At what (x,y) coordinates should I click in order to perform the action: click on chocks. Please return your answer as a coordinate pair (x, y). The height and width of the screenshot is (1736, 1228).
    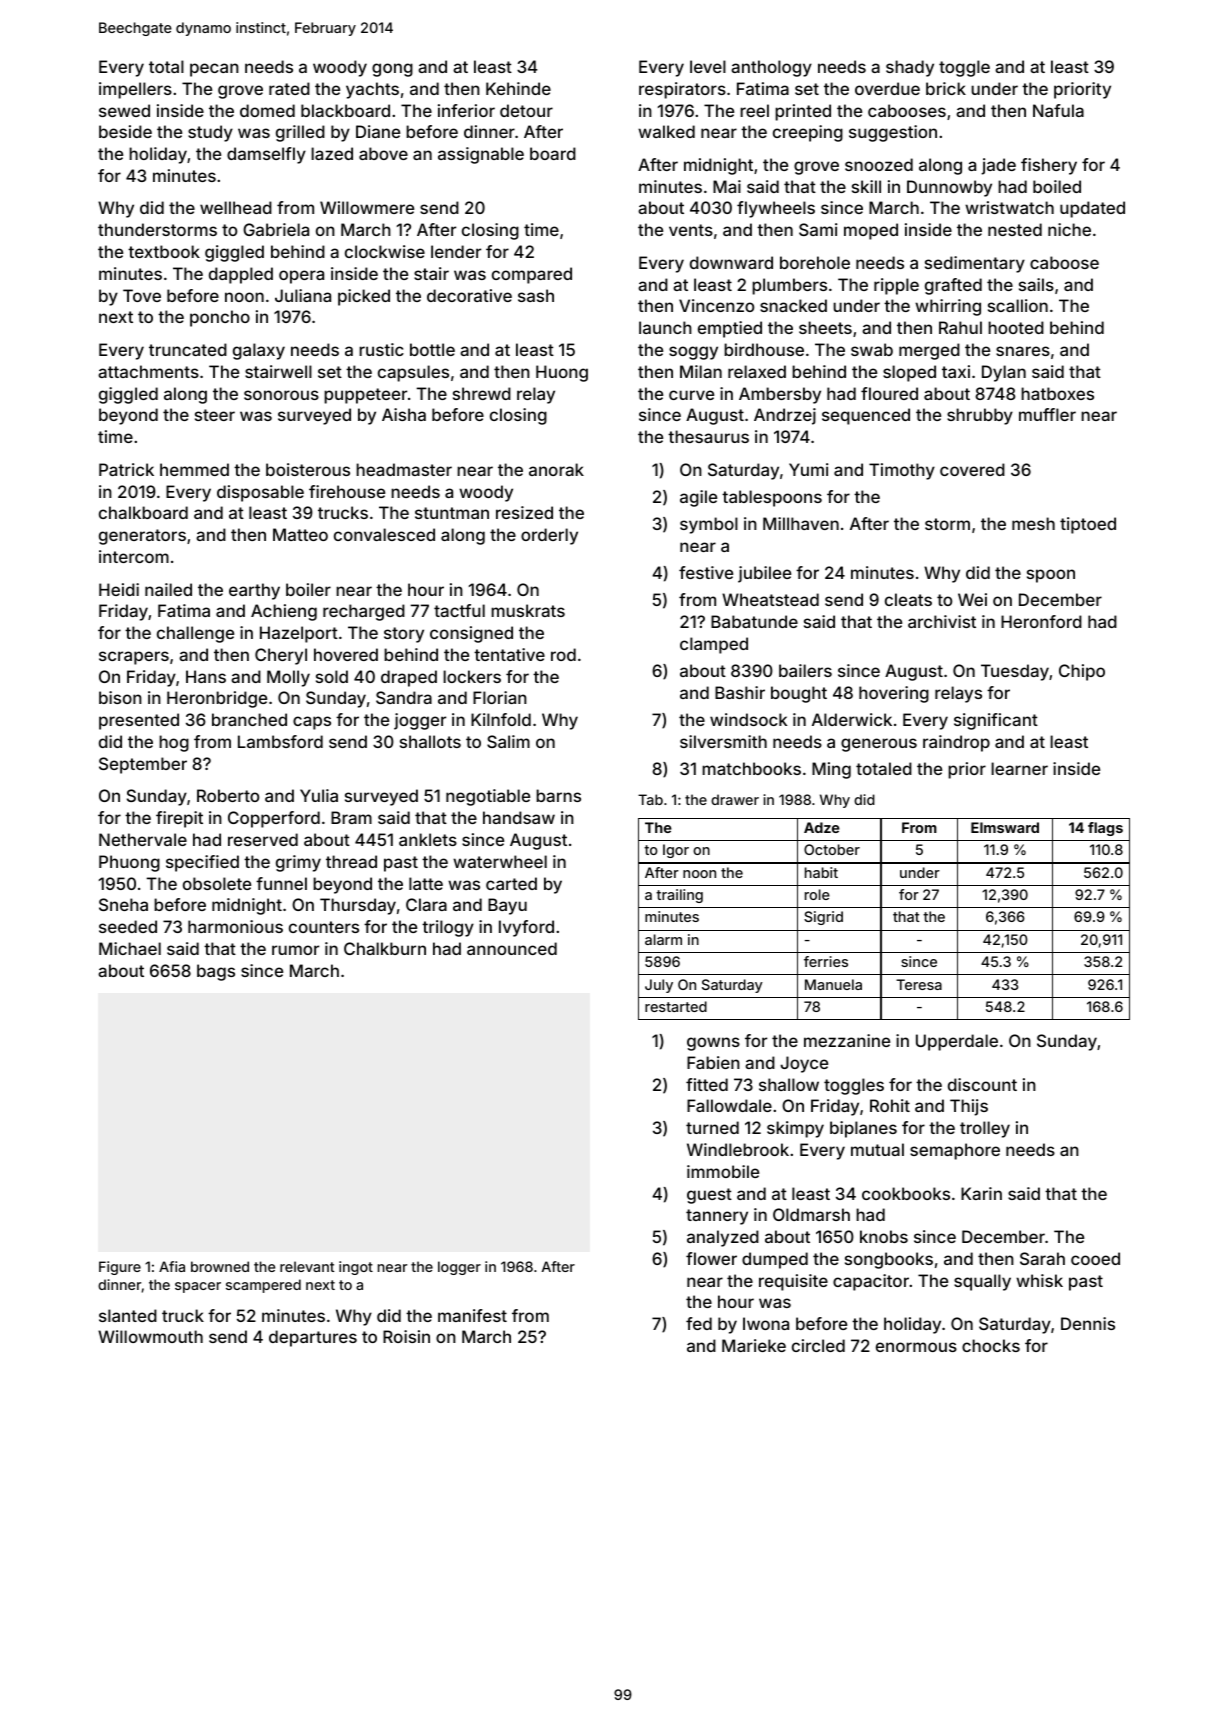
    Looking at the image, I should click on (991, 1345).
